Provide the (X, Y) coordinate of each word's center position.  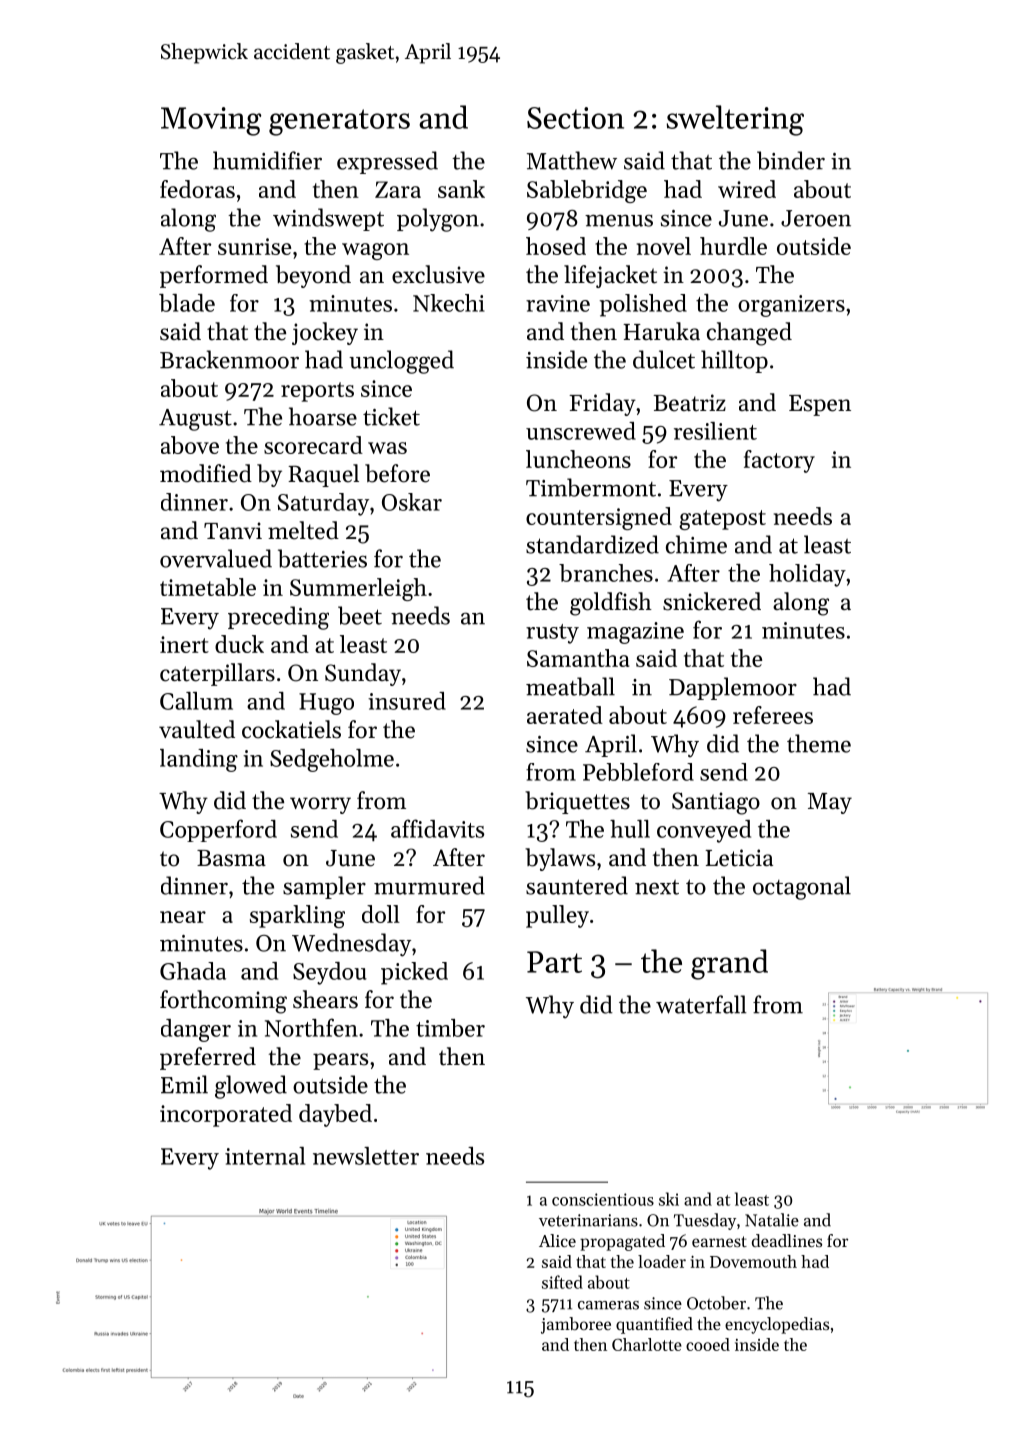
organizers (791, 306)
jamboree (576, 1325)
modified (206, 473)
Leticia (739, 858)
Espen (820, 405)
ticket (391, 416)
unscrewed (581, 431)
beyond (313, 276)
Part (554, 962)
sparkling (297, 916)
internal (265, 1156)
